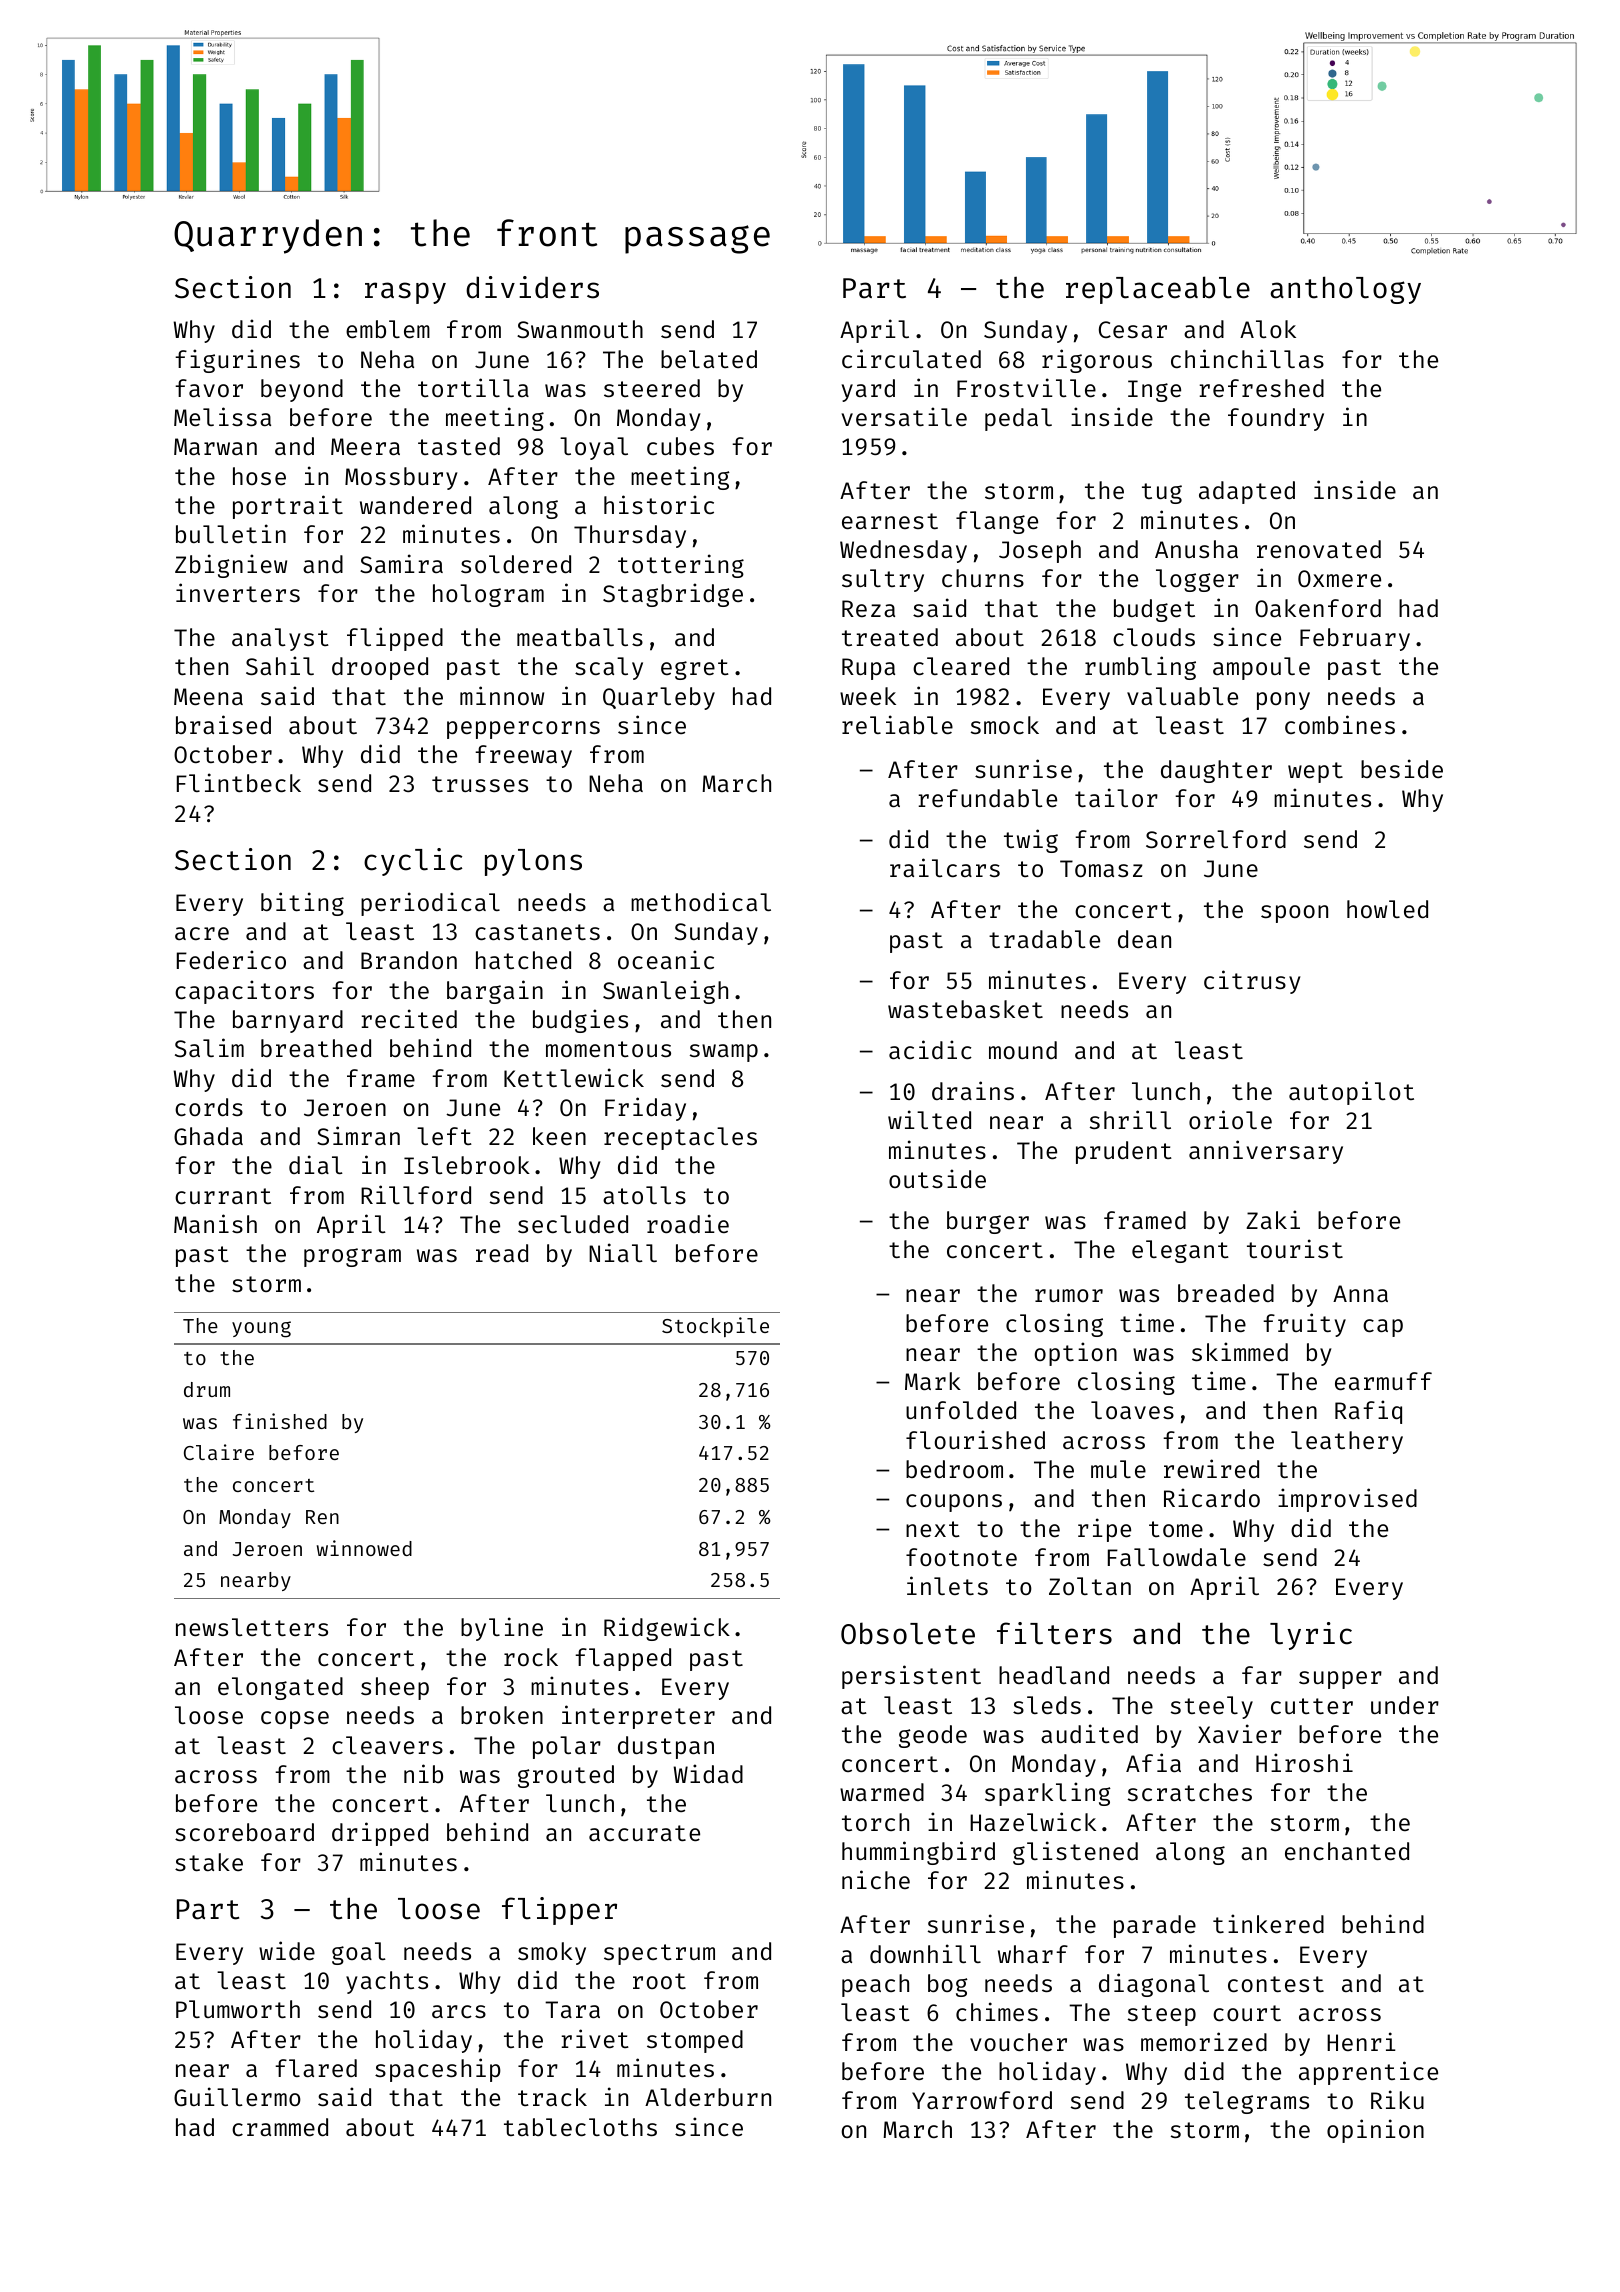 Image resolution: width=1620 pixels, height=2292 pixels. I want to click on raspy, so click(405, 293).
